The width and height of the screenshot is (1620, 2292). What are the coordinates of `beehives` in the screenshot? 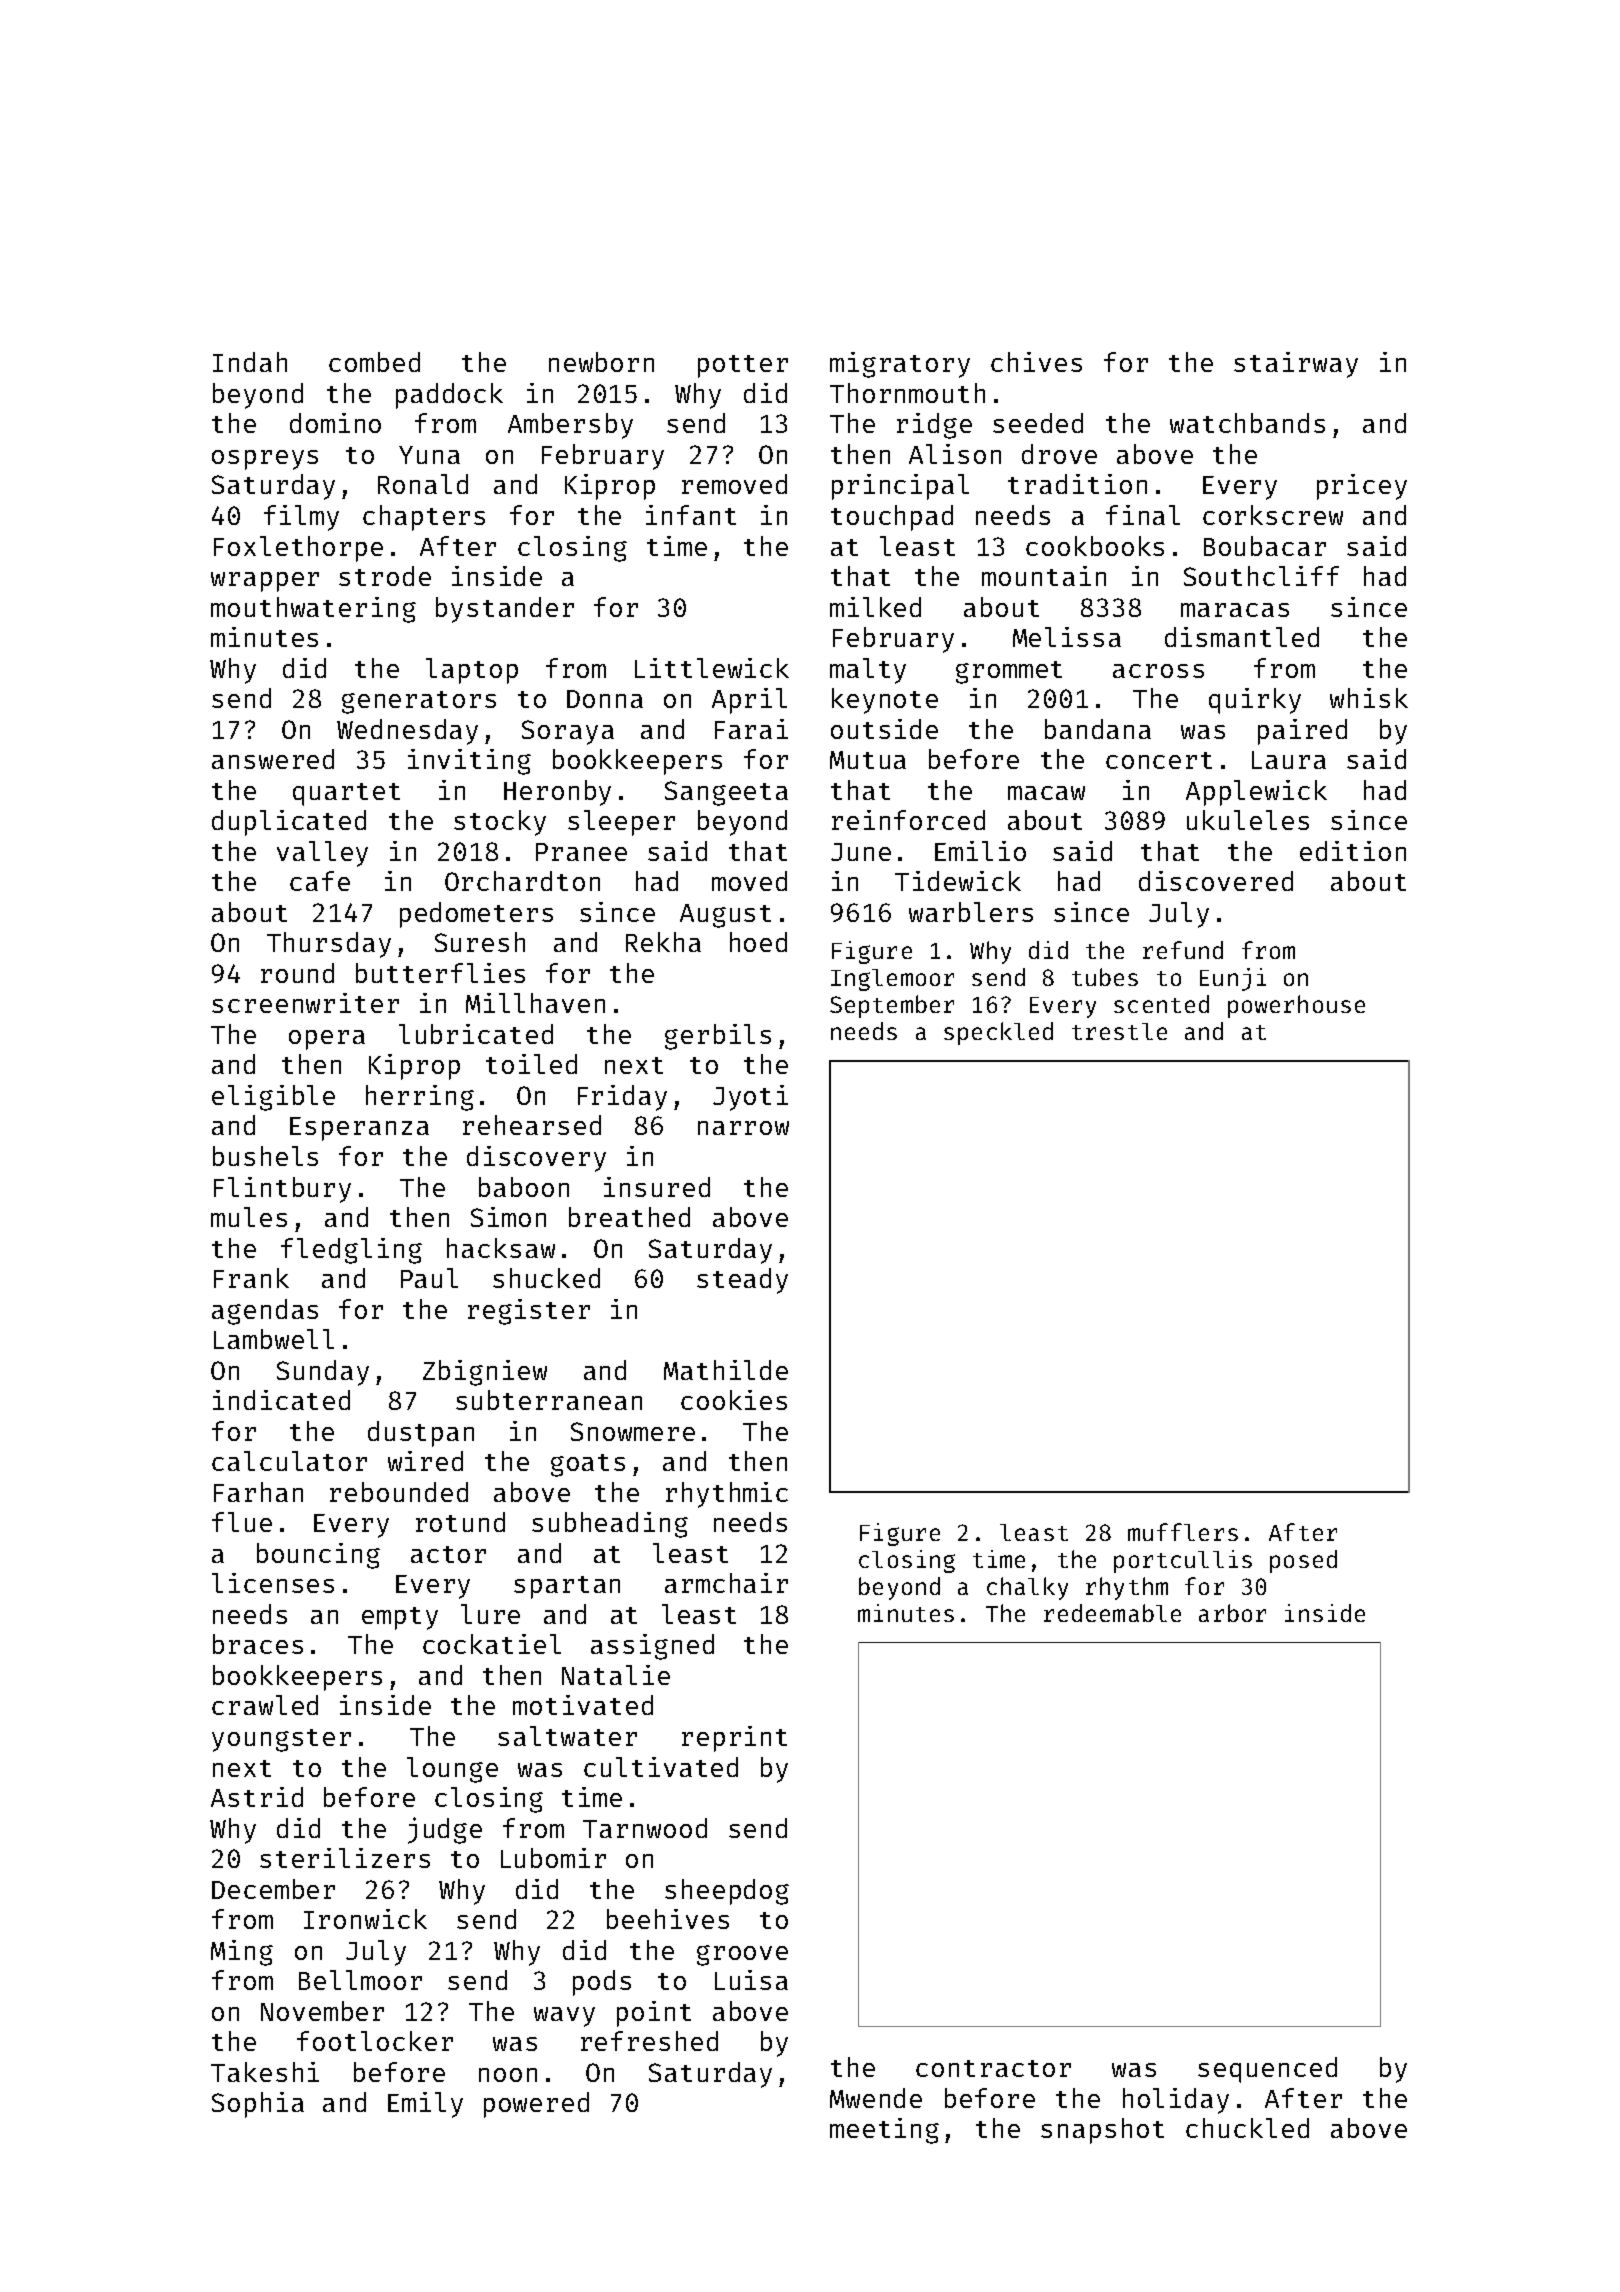 It's located at (668, 1919).
